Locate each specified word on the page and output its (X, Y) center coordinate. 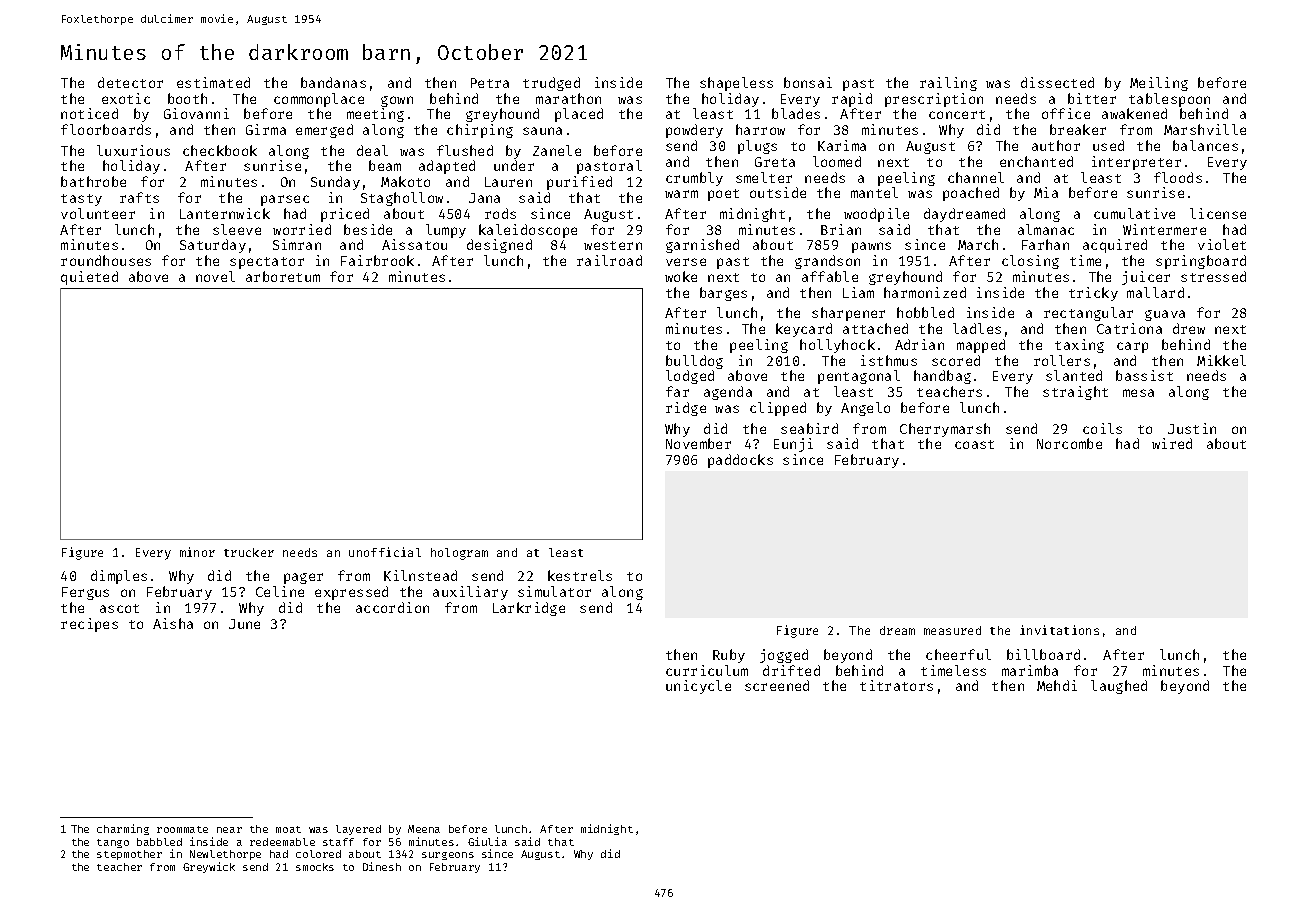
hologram (459, 554)
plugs (757, 147)
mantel (874, 192)
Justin (1192, 428)
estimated (213, 82)
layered (358, 830)
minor (197, 552)
